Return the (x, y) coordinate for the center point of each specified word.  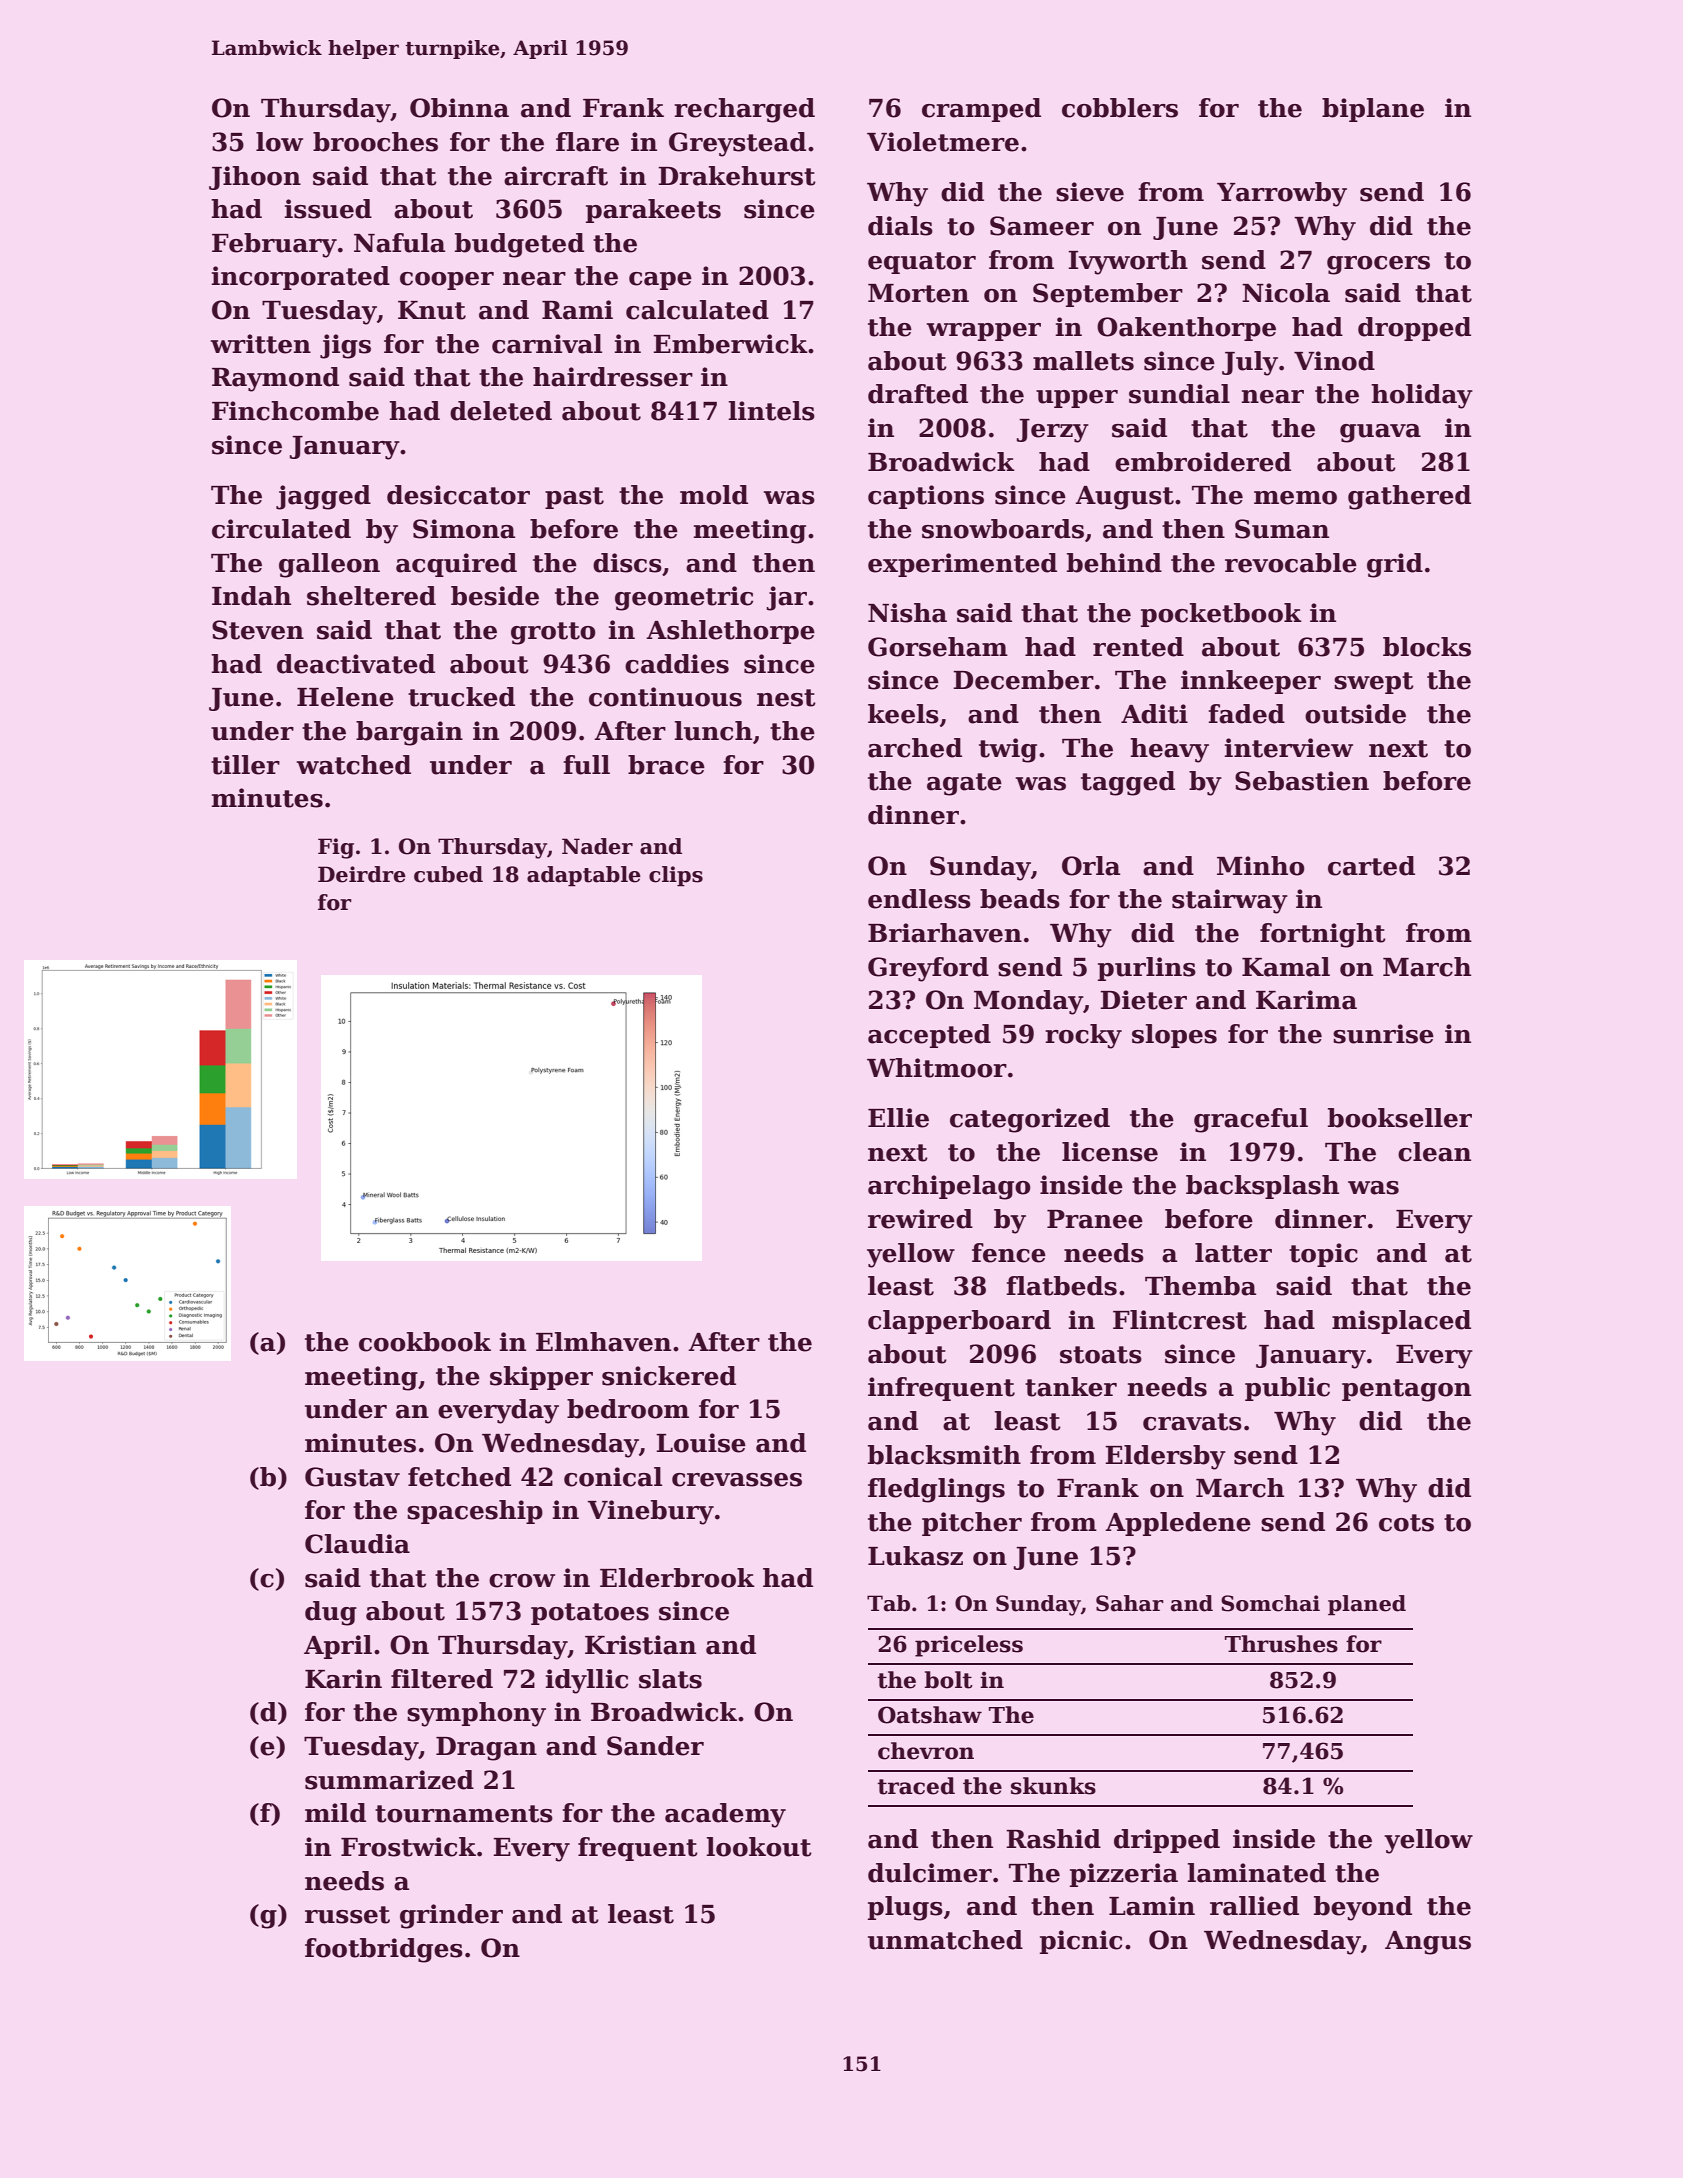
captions (926, 497)
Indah (251, 596)
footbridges (384, 1950)
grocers (1378, 265)
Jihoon (255, 178)
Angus (1428, 1943)
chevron (926, 1751)
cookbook (425, 1342)
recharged (744, 110)
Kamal (1286, 967)
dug (331, 1613)
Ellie (898, 1118)
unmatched (945, 1940)
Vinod (1334, 361)
